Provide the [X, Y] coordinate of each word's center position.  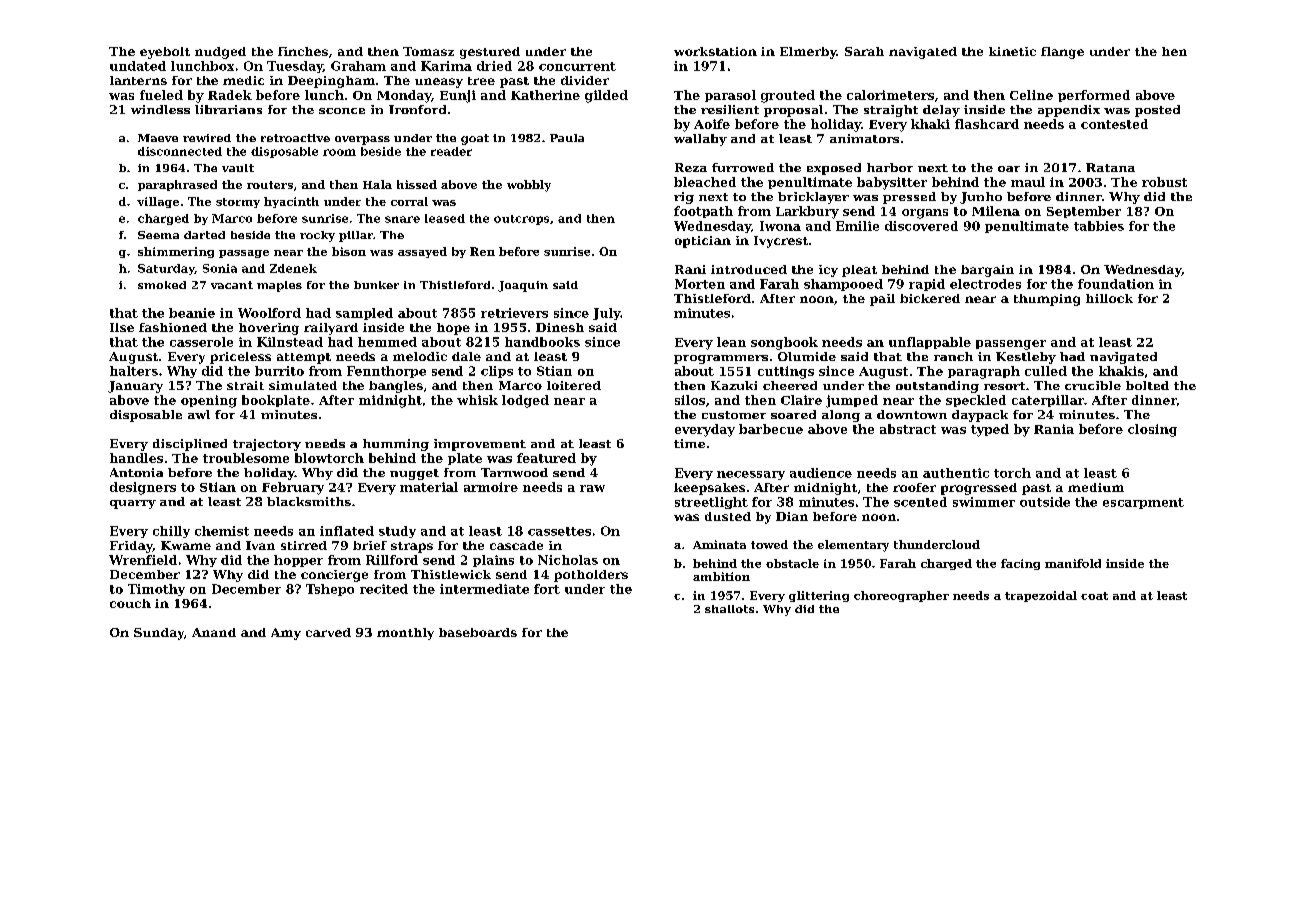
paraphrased [177, 185]
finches [303, 51]
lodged [525, 401]
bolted [1147, 385]
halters [134, 371]
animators [864, 138]
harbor [890, 167]
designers [143, 488]
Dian [792, 516]
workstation [715, 51]
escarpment [1143, 503]
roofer [914, 487]
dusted [728, 516]
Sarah [864, 51]
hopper [298, 561]
